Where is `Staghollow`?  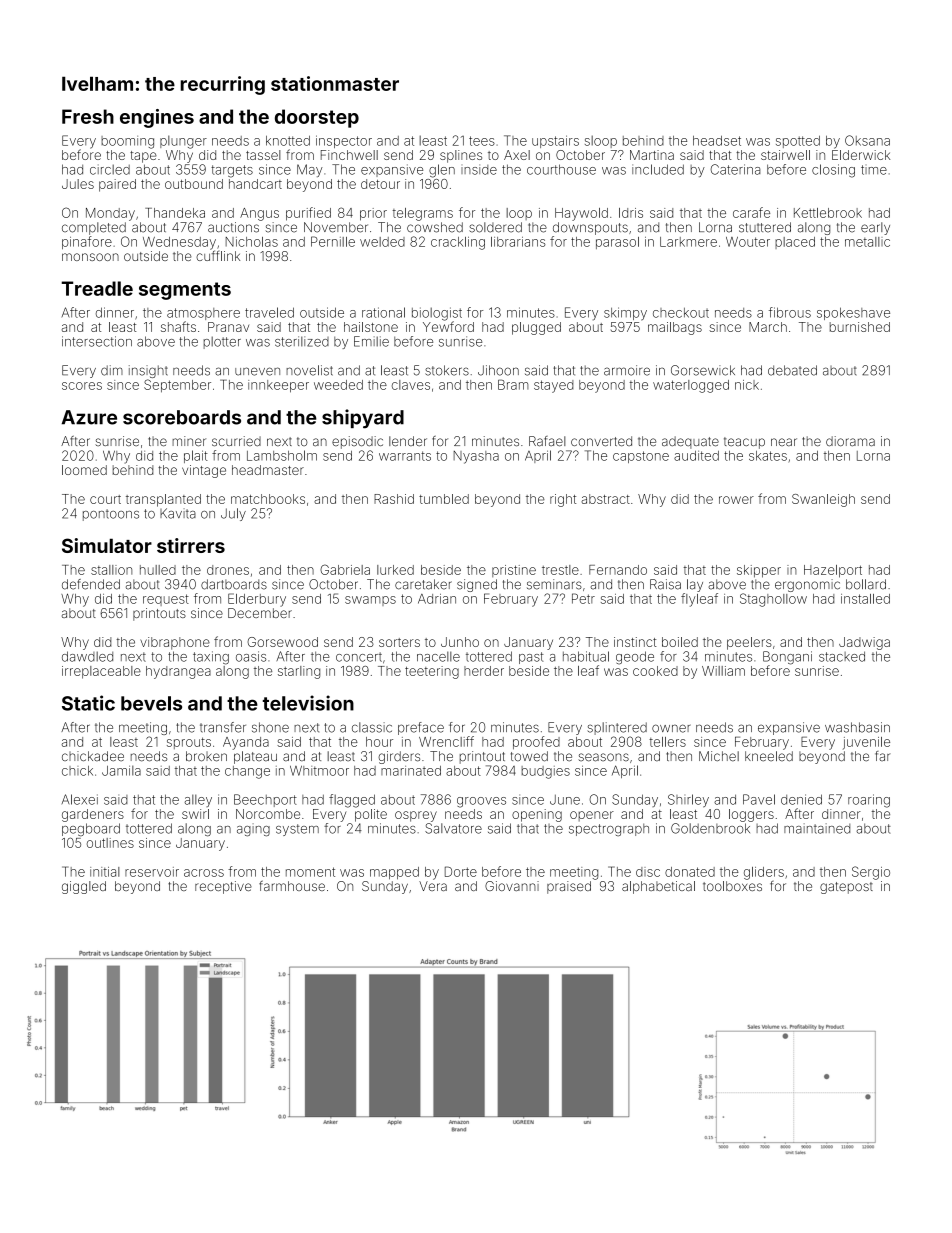
Staghollow is located at coordinates (773, 600).
